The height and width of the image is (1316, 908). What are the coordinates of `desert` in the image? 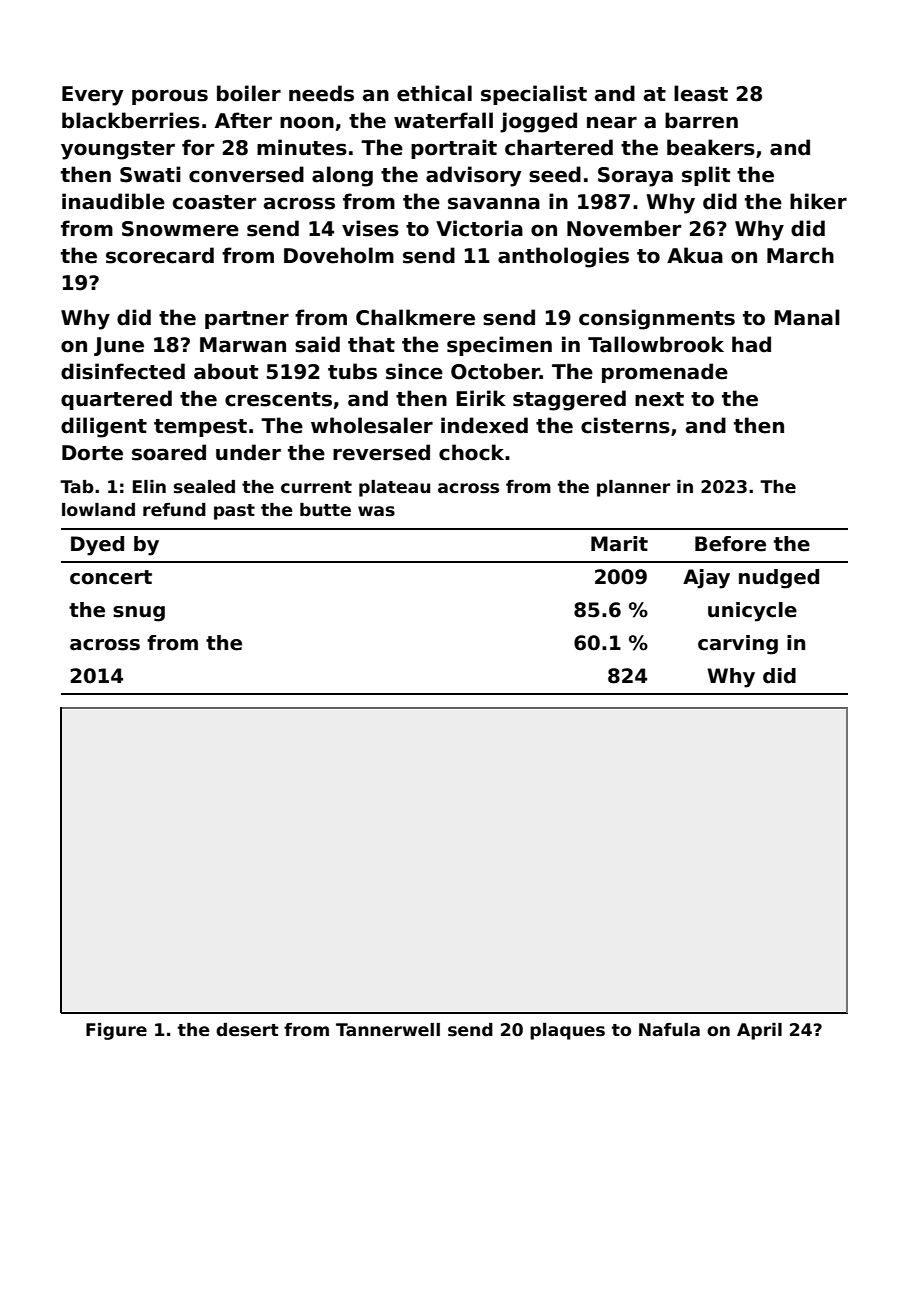 It's located at (247, 1030).
